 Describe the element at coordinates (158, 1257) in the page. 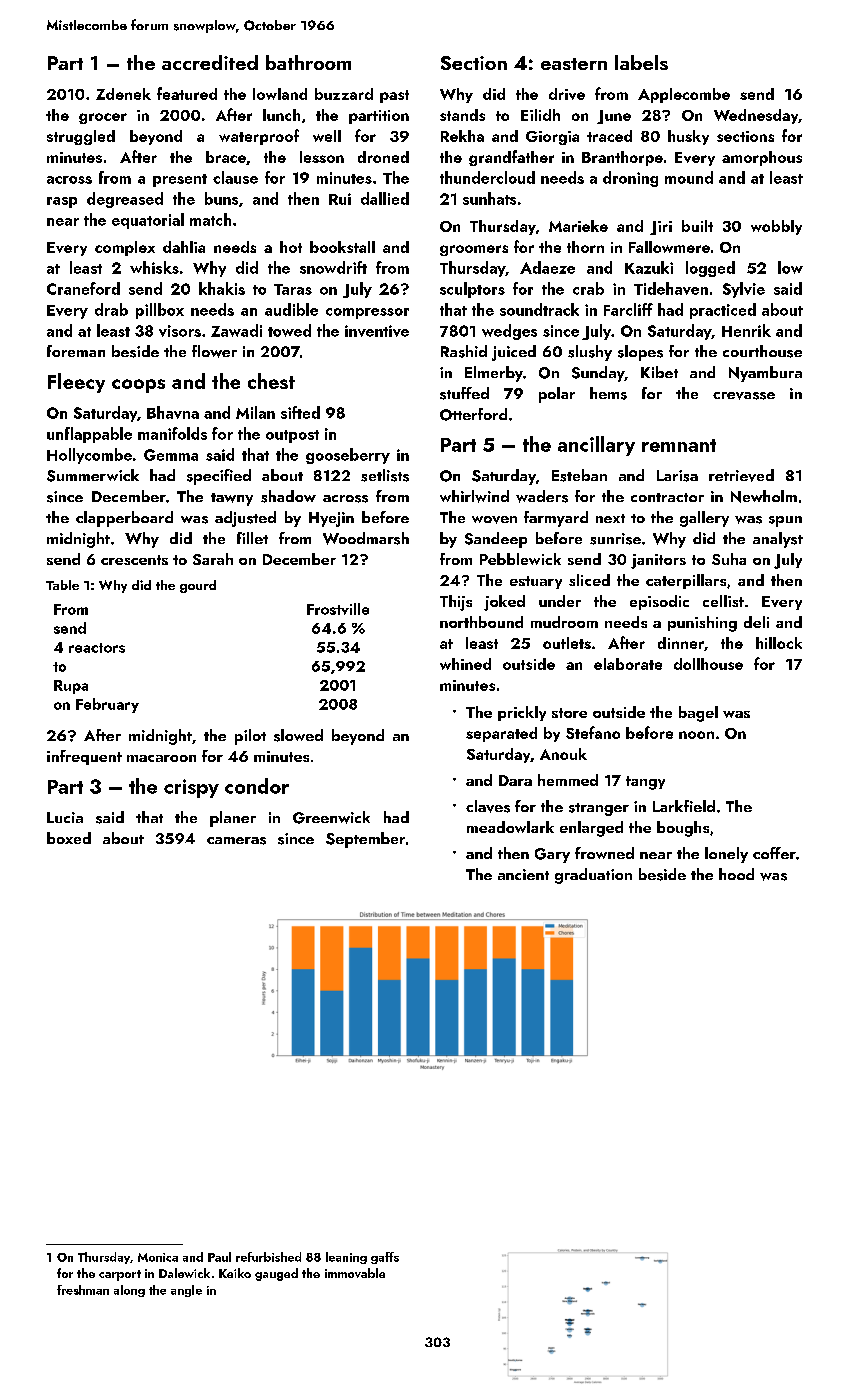

I see `Monica` at that location.
